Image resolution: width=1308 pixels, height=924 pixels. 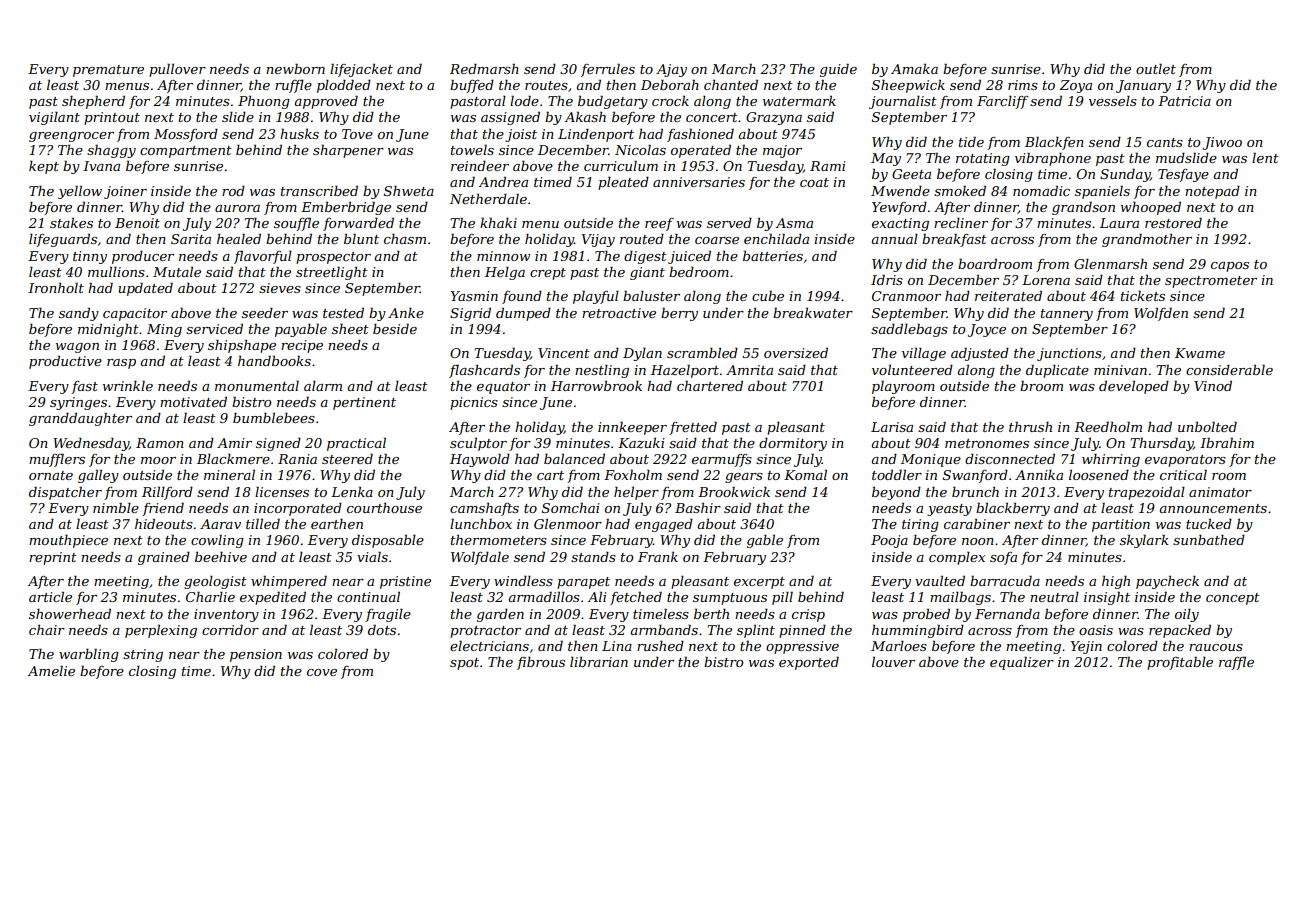 What do you see at coordinates (210, 596) in the page?
I see `Charlie` at bounding box center [210, 596].
